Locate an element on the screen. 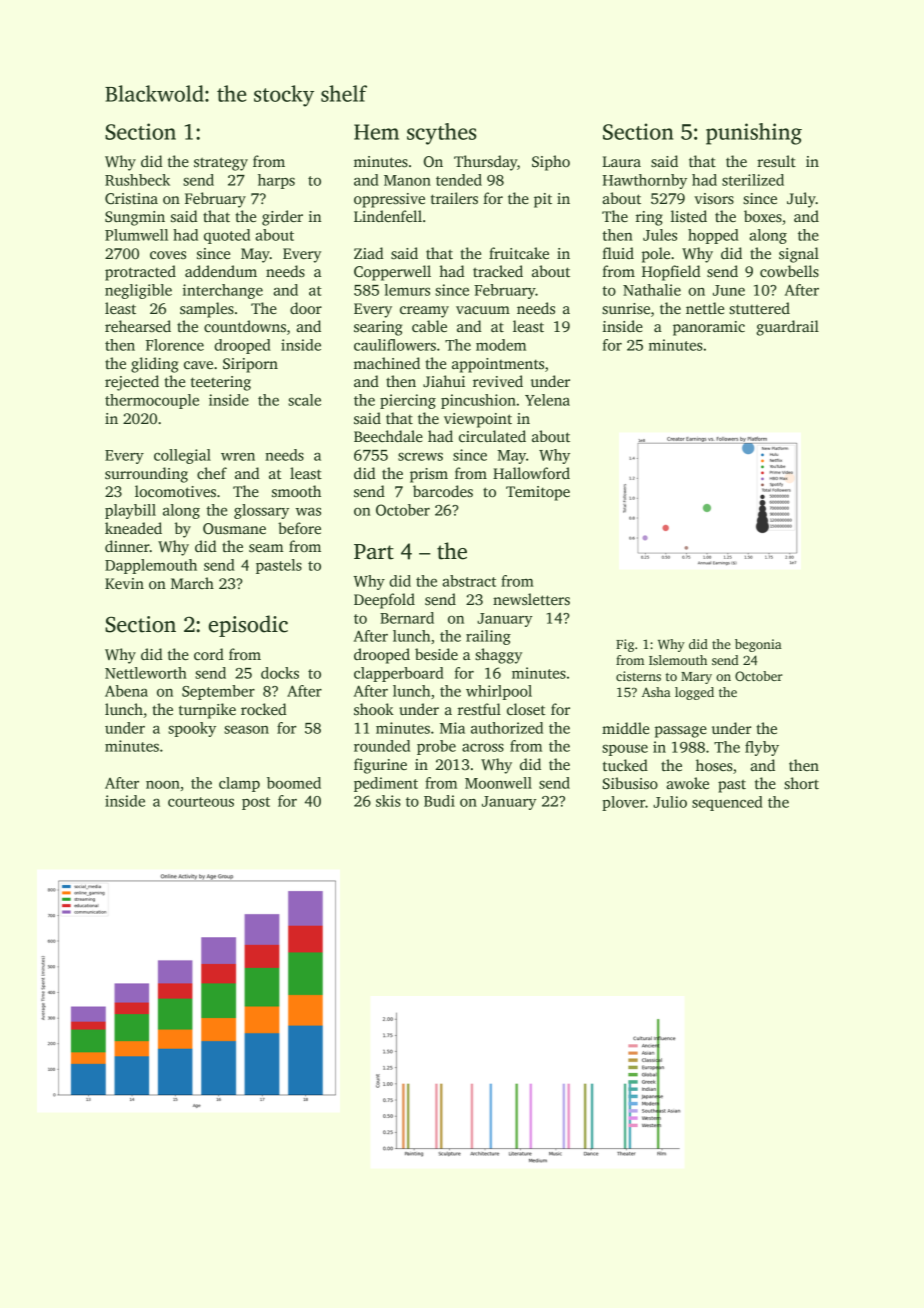 This screenshot has height=1308, width=924. guardrail is located at coordinates (787, 328).
